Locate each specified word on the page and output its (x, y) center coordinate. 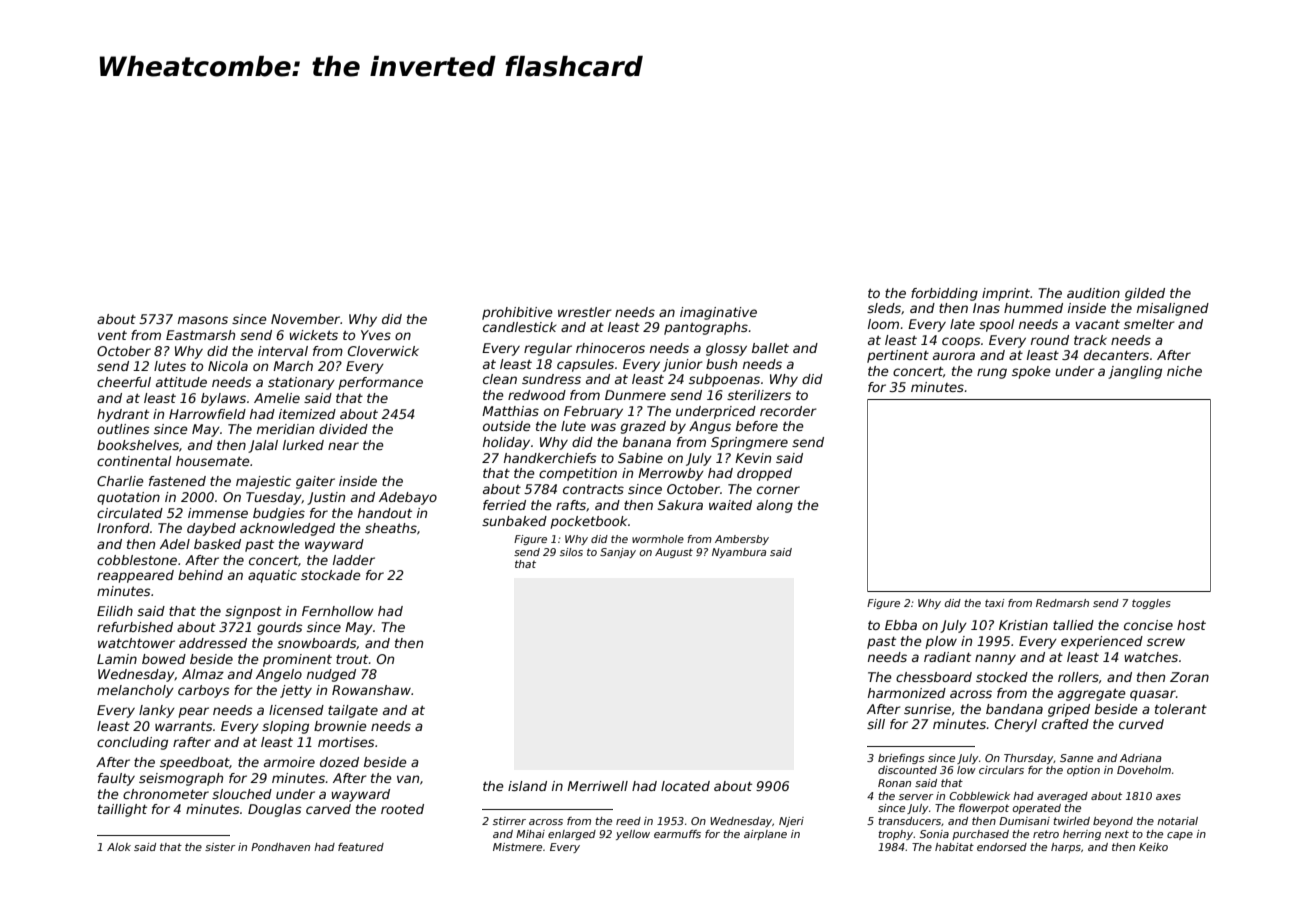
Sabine (640, 458)
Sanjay (618, 553)
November (305, 319)
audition (1093, 293)
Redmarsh (1062, 603)
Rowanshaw (371, 690)
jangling (1135, 372)
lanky (157, 711)
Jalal (263, 446)
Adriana (1141, 758)
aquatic (272, 576)
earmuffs (677, 834)
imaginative (718, 313)
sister (220, 847)
